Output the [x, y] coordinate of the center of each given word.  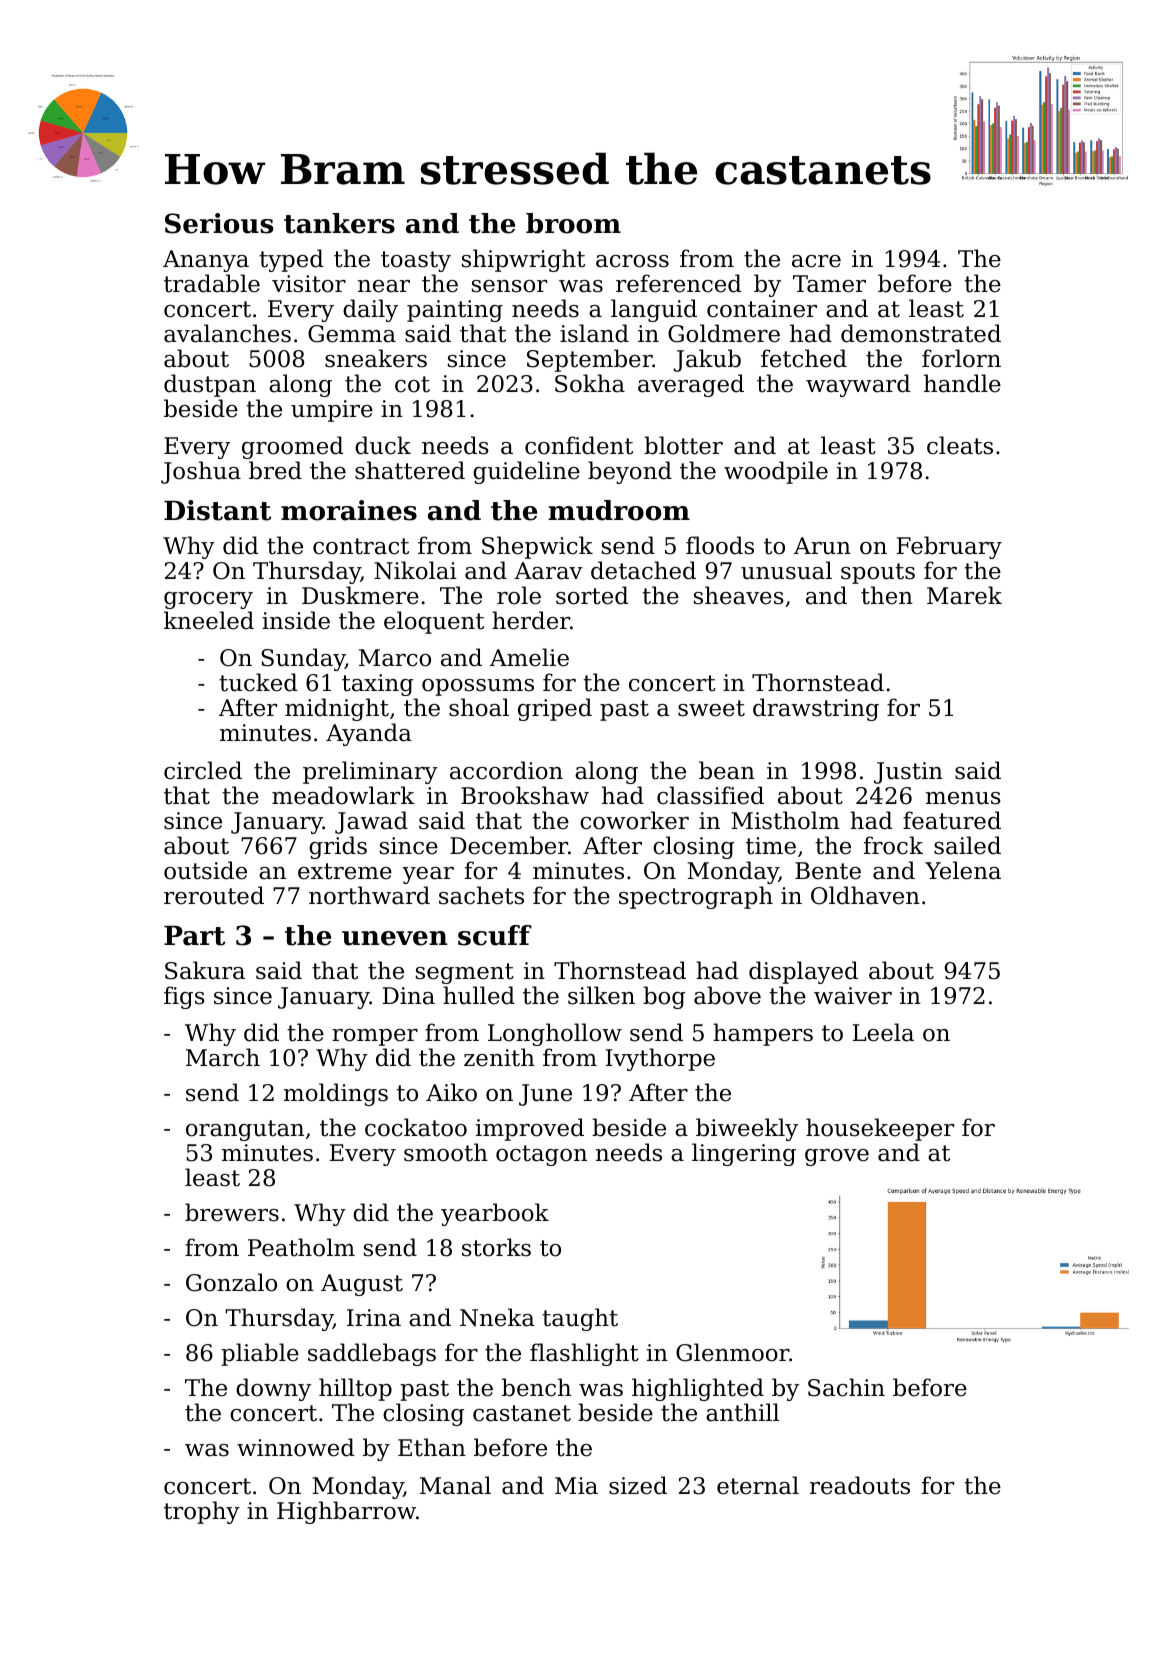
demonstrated [921, 333]
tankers [339, 223]
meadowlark [343, 795]
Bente [828, 871]
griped [555, 709]
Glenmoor [732, 1352]
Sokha [590, 383]
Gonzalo [231, 1282]
